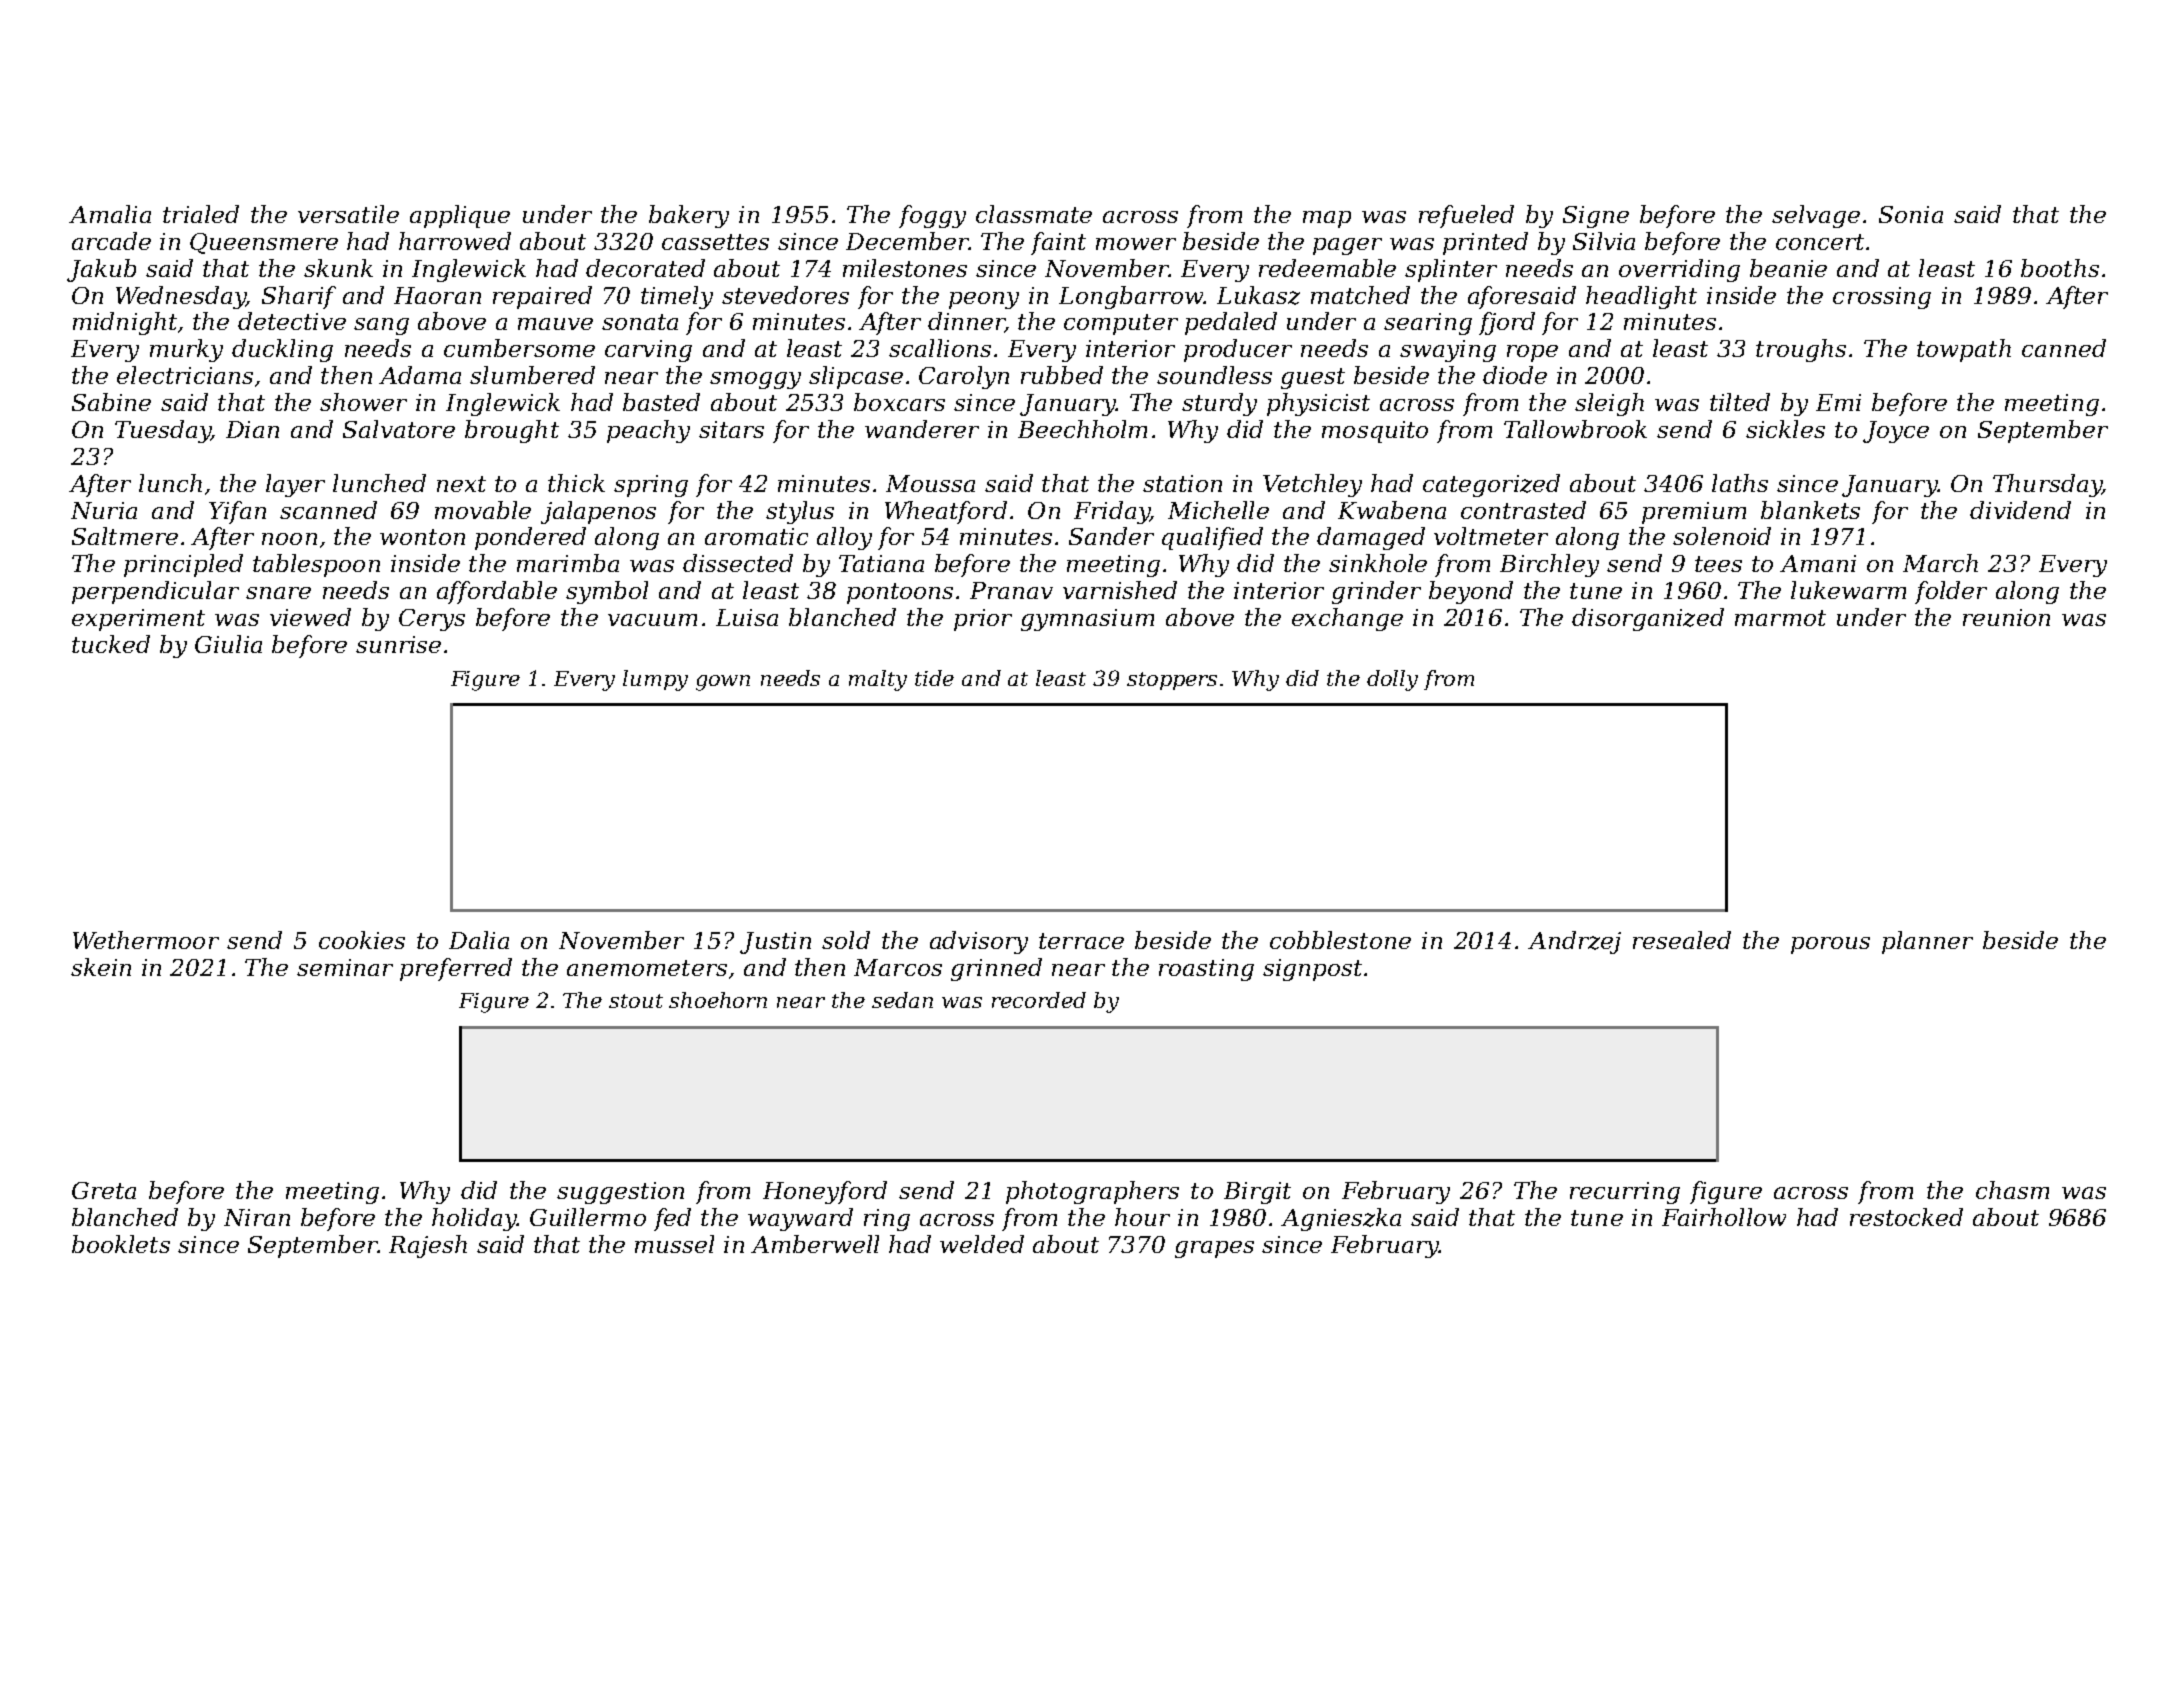 This screenshot has height=1683, width=2178. What do you see at coordinates (856, 377) in the screenshot?
I see `slipcase` at bounding box center [856, 377].
